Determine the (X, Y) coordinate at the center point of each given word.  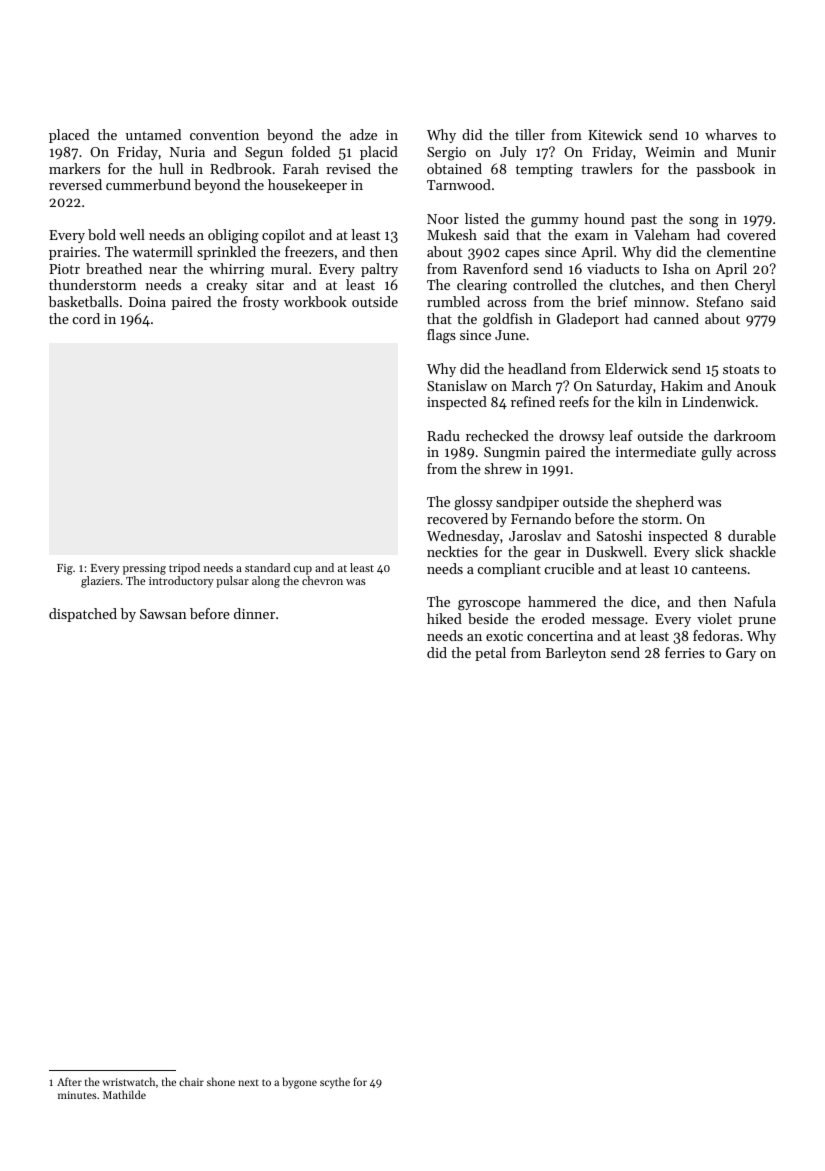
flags (441, 336)
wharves (731, 134)
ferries (685, 652)
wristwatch (129, 1081)
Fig (65, 569)
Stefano (720, 301)
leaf (621, 435)
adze (363, 134)
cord (86, 318)
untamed (153, 134)
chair (191, 1081)
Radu (443, 435)
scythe (335, 1083)
